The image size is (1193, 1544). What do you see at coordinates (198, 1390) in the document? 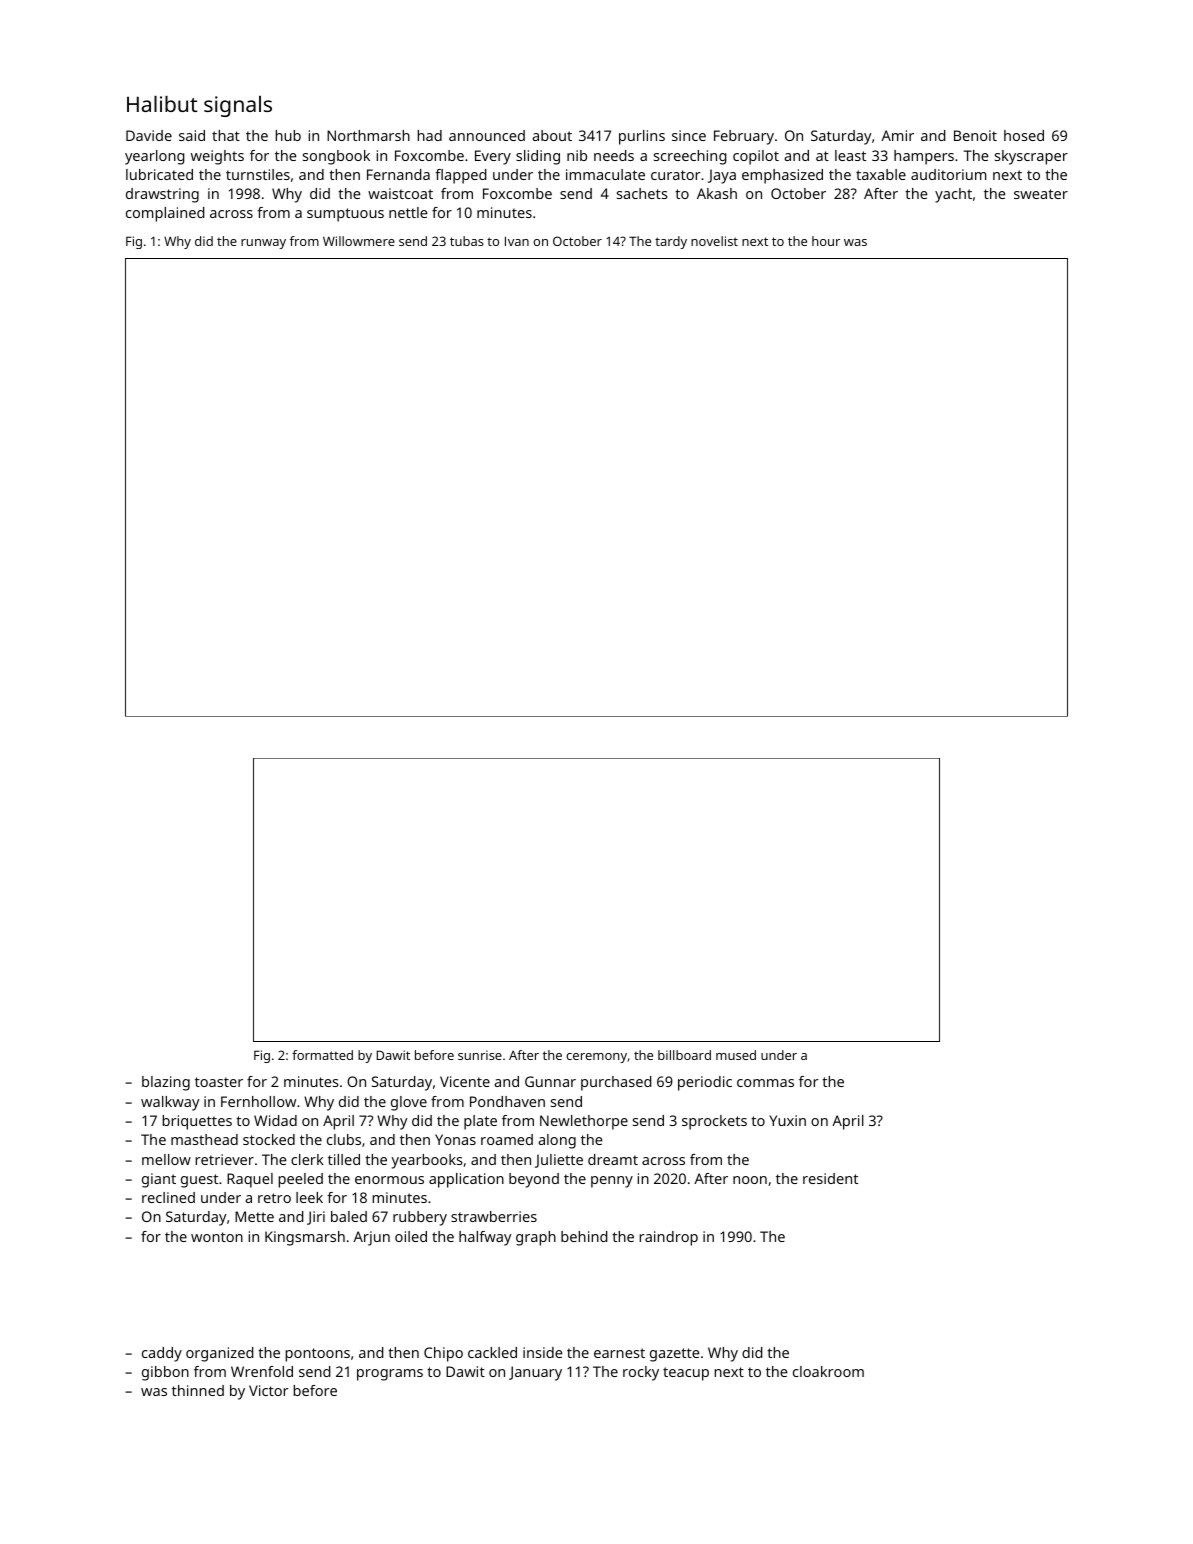
I see `thinned` at bounding box center [198, 1390].
